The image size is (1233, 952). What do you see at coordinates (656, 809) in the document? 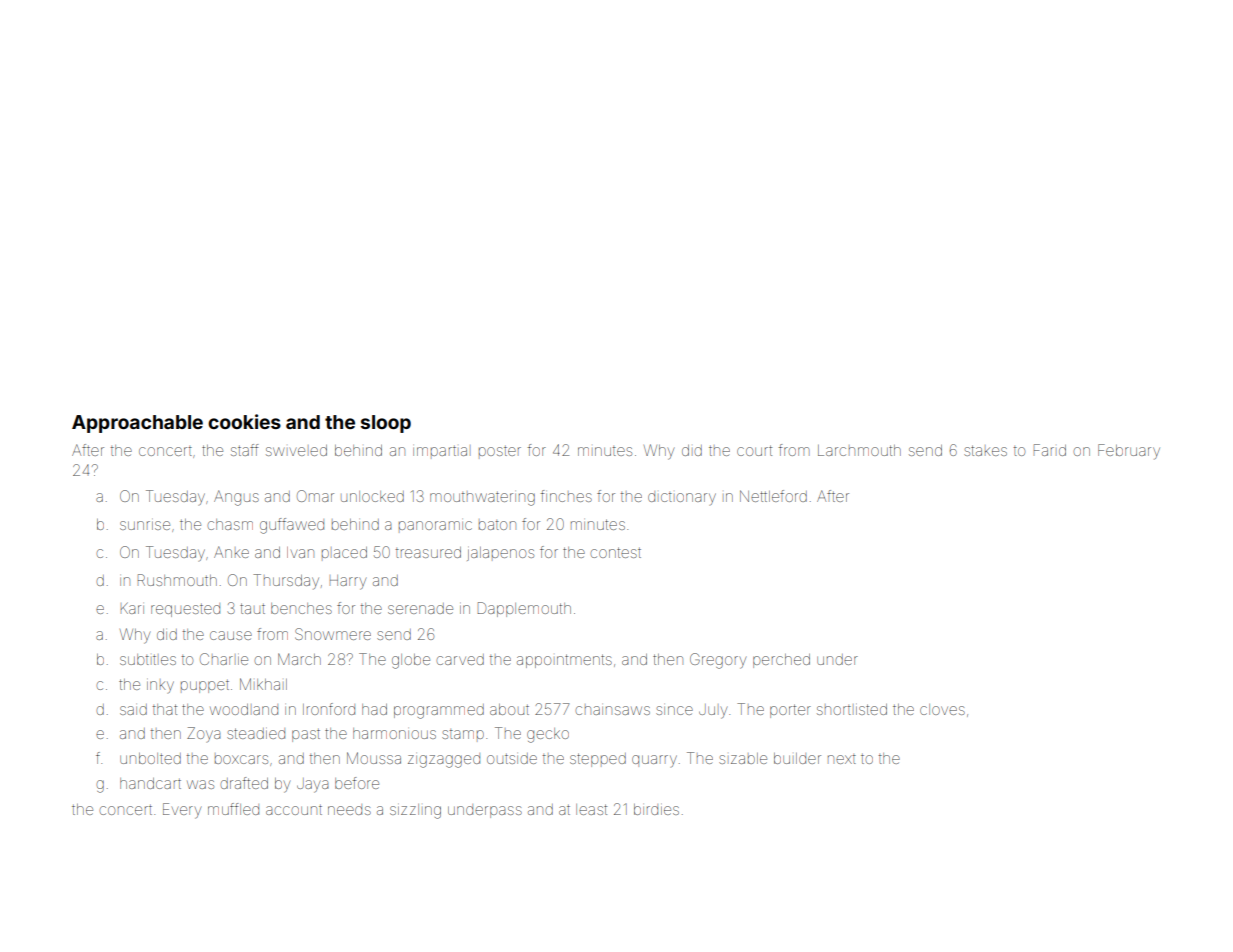
I see `birdies` at bounding box center [656, 809].
